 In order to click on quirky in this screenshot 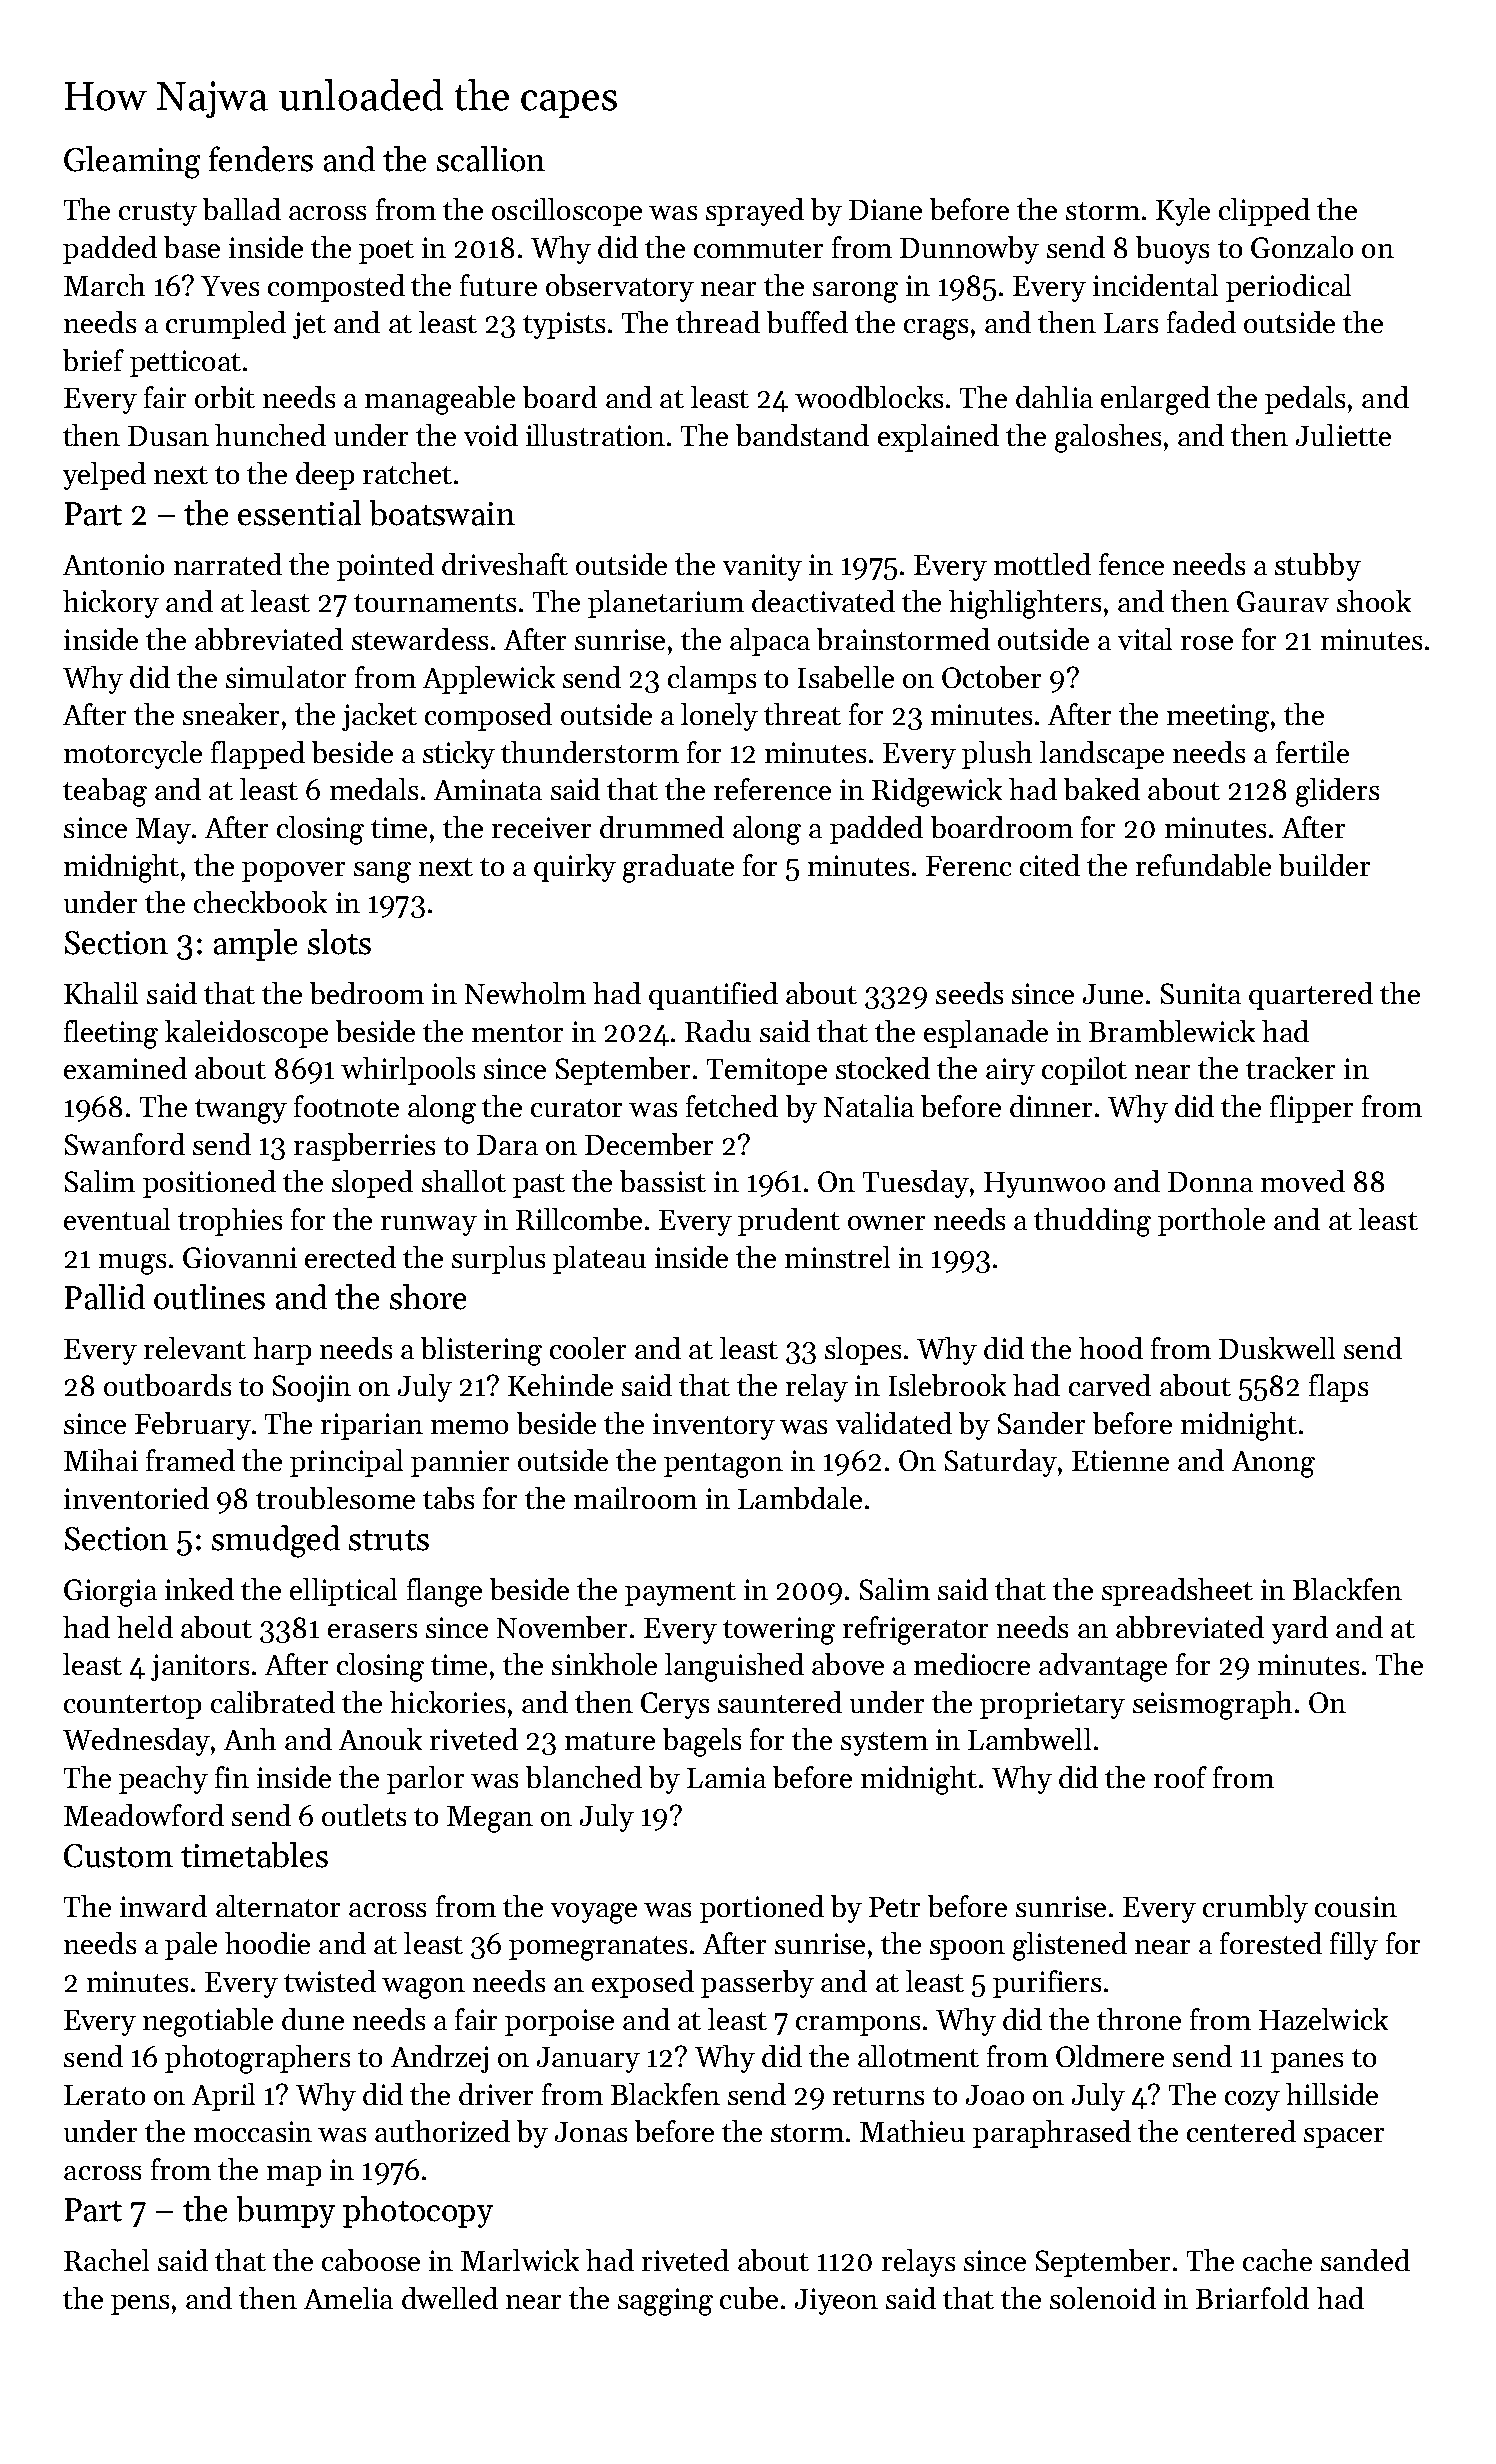, I will do `click(575, 868)`.
